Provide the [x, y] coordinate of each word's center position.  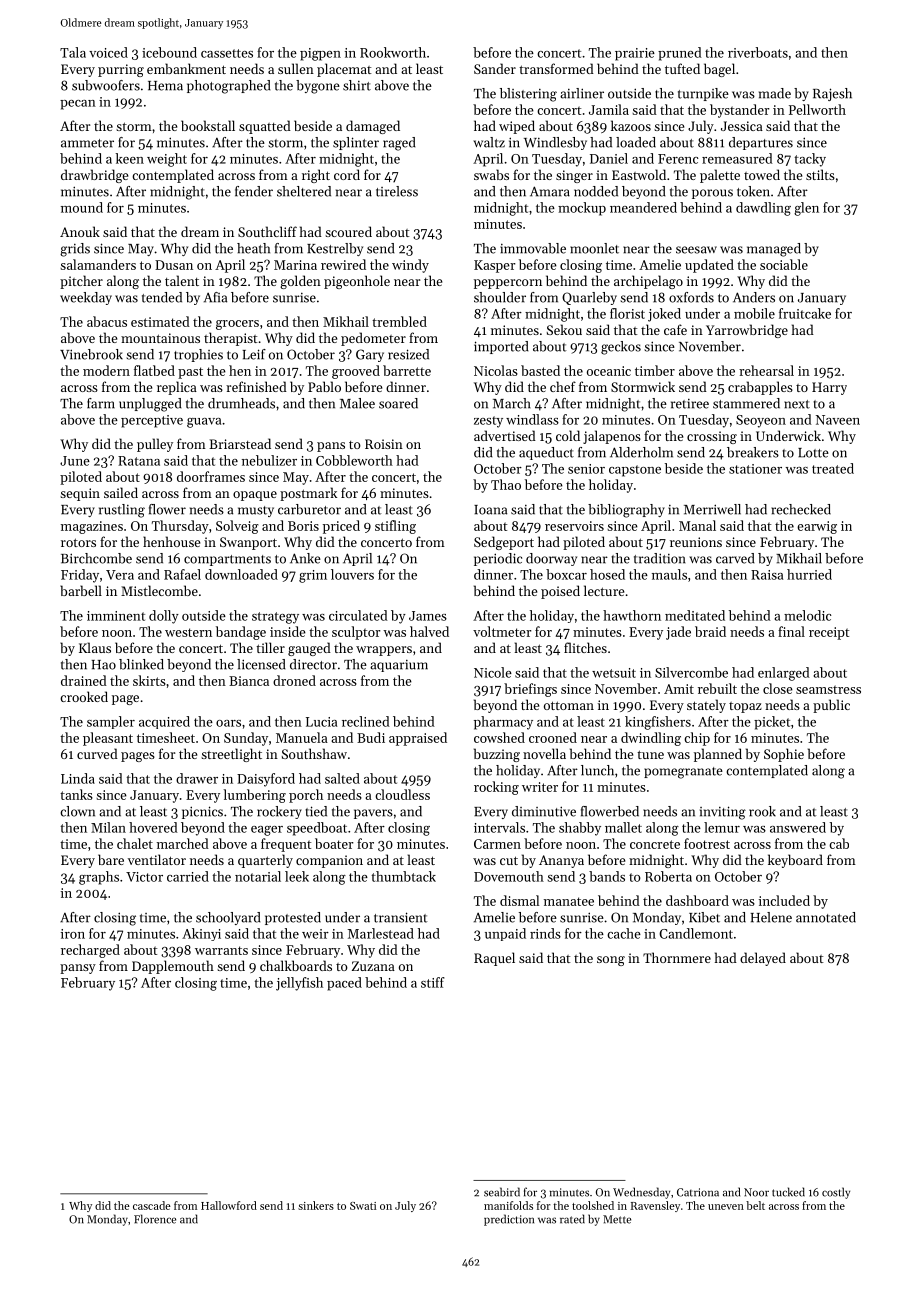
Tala [73, 52]
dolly [164, 617]
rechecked [801, 509]
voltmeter [502, 631]
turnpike [703, 94]
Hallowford [229, 1205]
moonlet [594, 248]
